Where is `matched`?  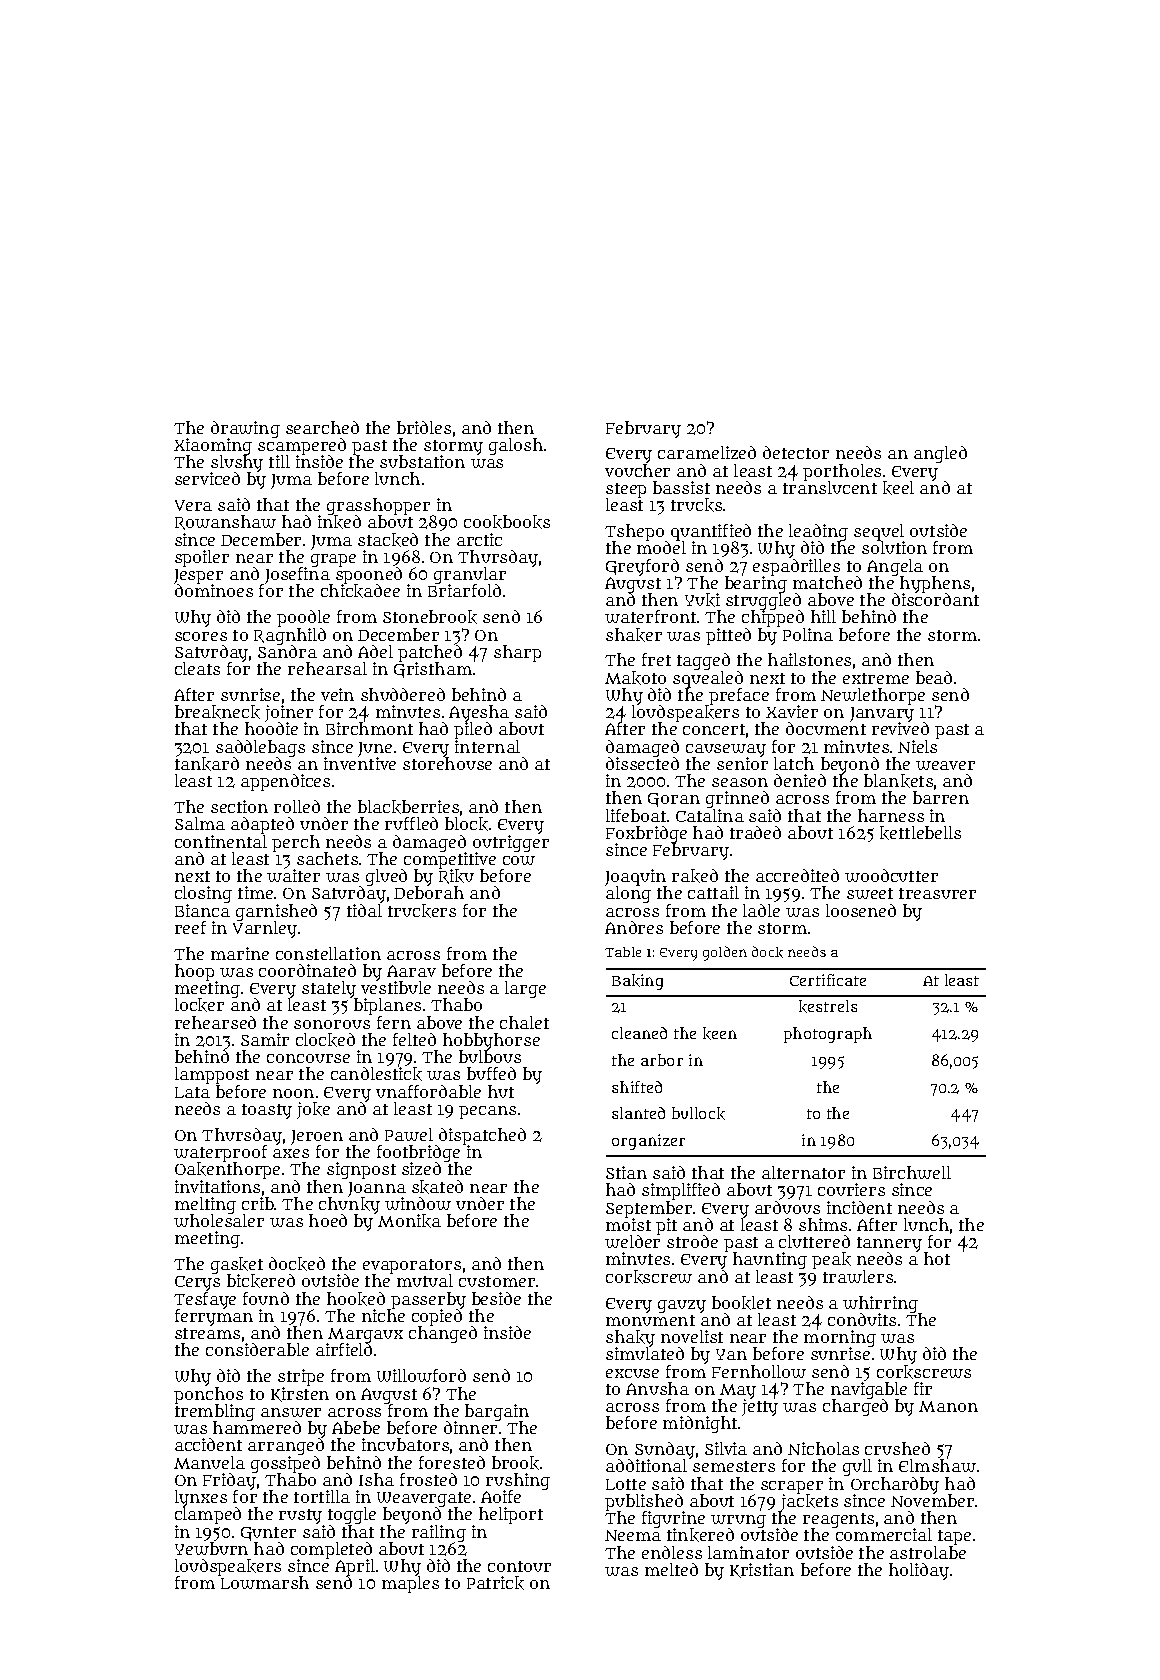
matched is located at coordinates (827, 582).
